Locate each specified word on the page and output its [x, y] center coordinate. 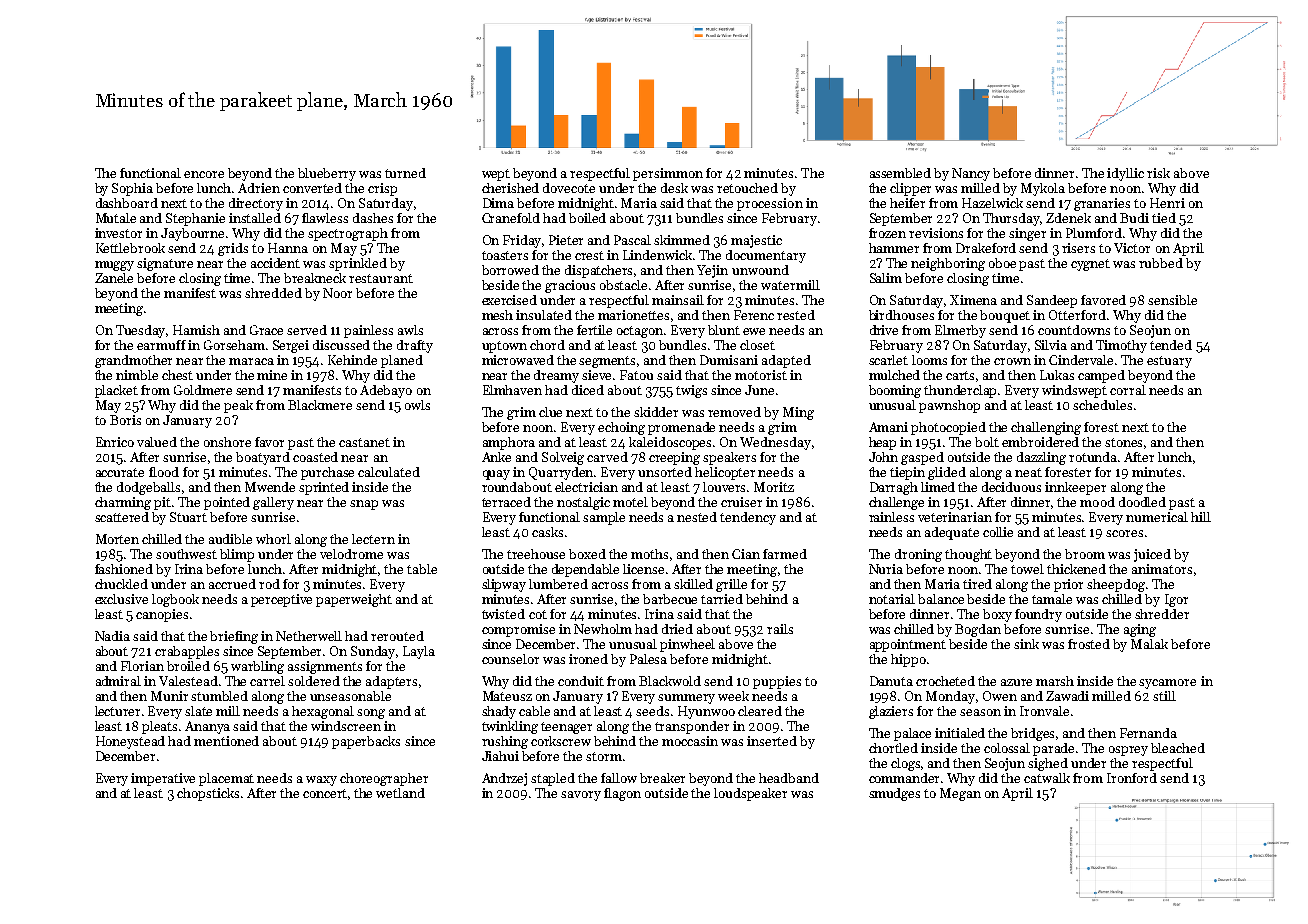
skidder [656, 412]
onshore [227, 442]
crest [589, 255]
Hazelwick [992, 203]
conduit [581, 681]
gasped [922, 458]
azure [1016, 682]
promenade [681, 428]
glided [947, 473]
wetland [400, 793]
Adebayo [386, 391]
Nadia [112, 636]
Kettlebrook [130, 248]
